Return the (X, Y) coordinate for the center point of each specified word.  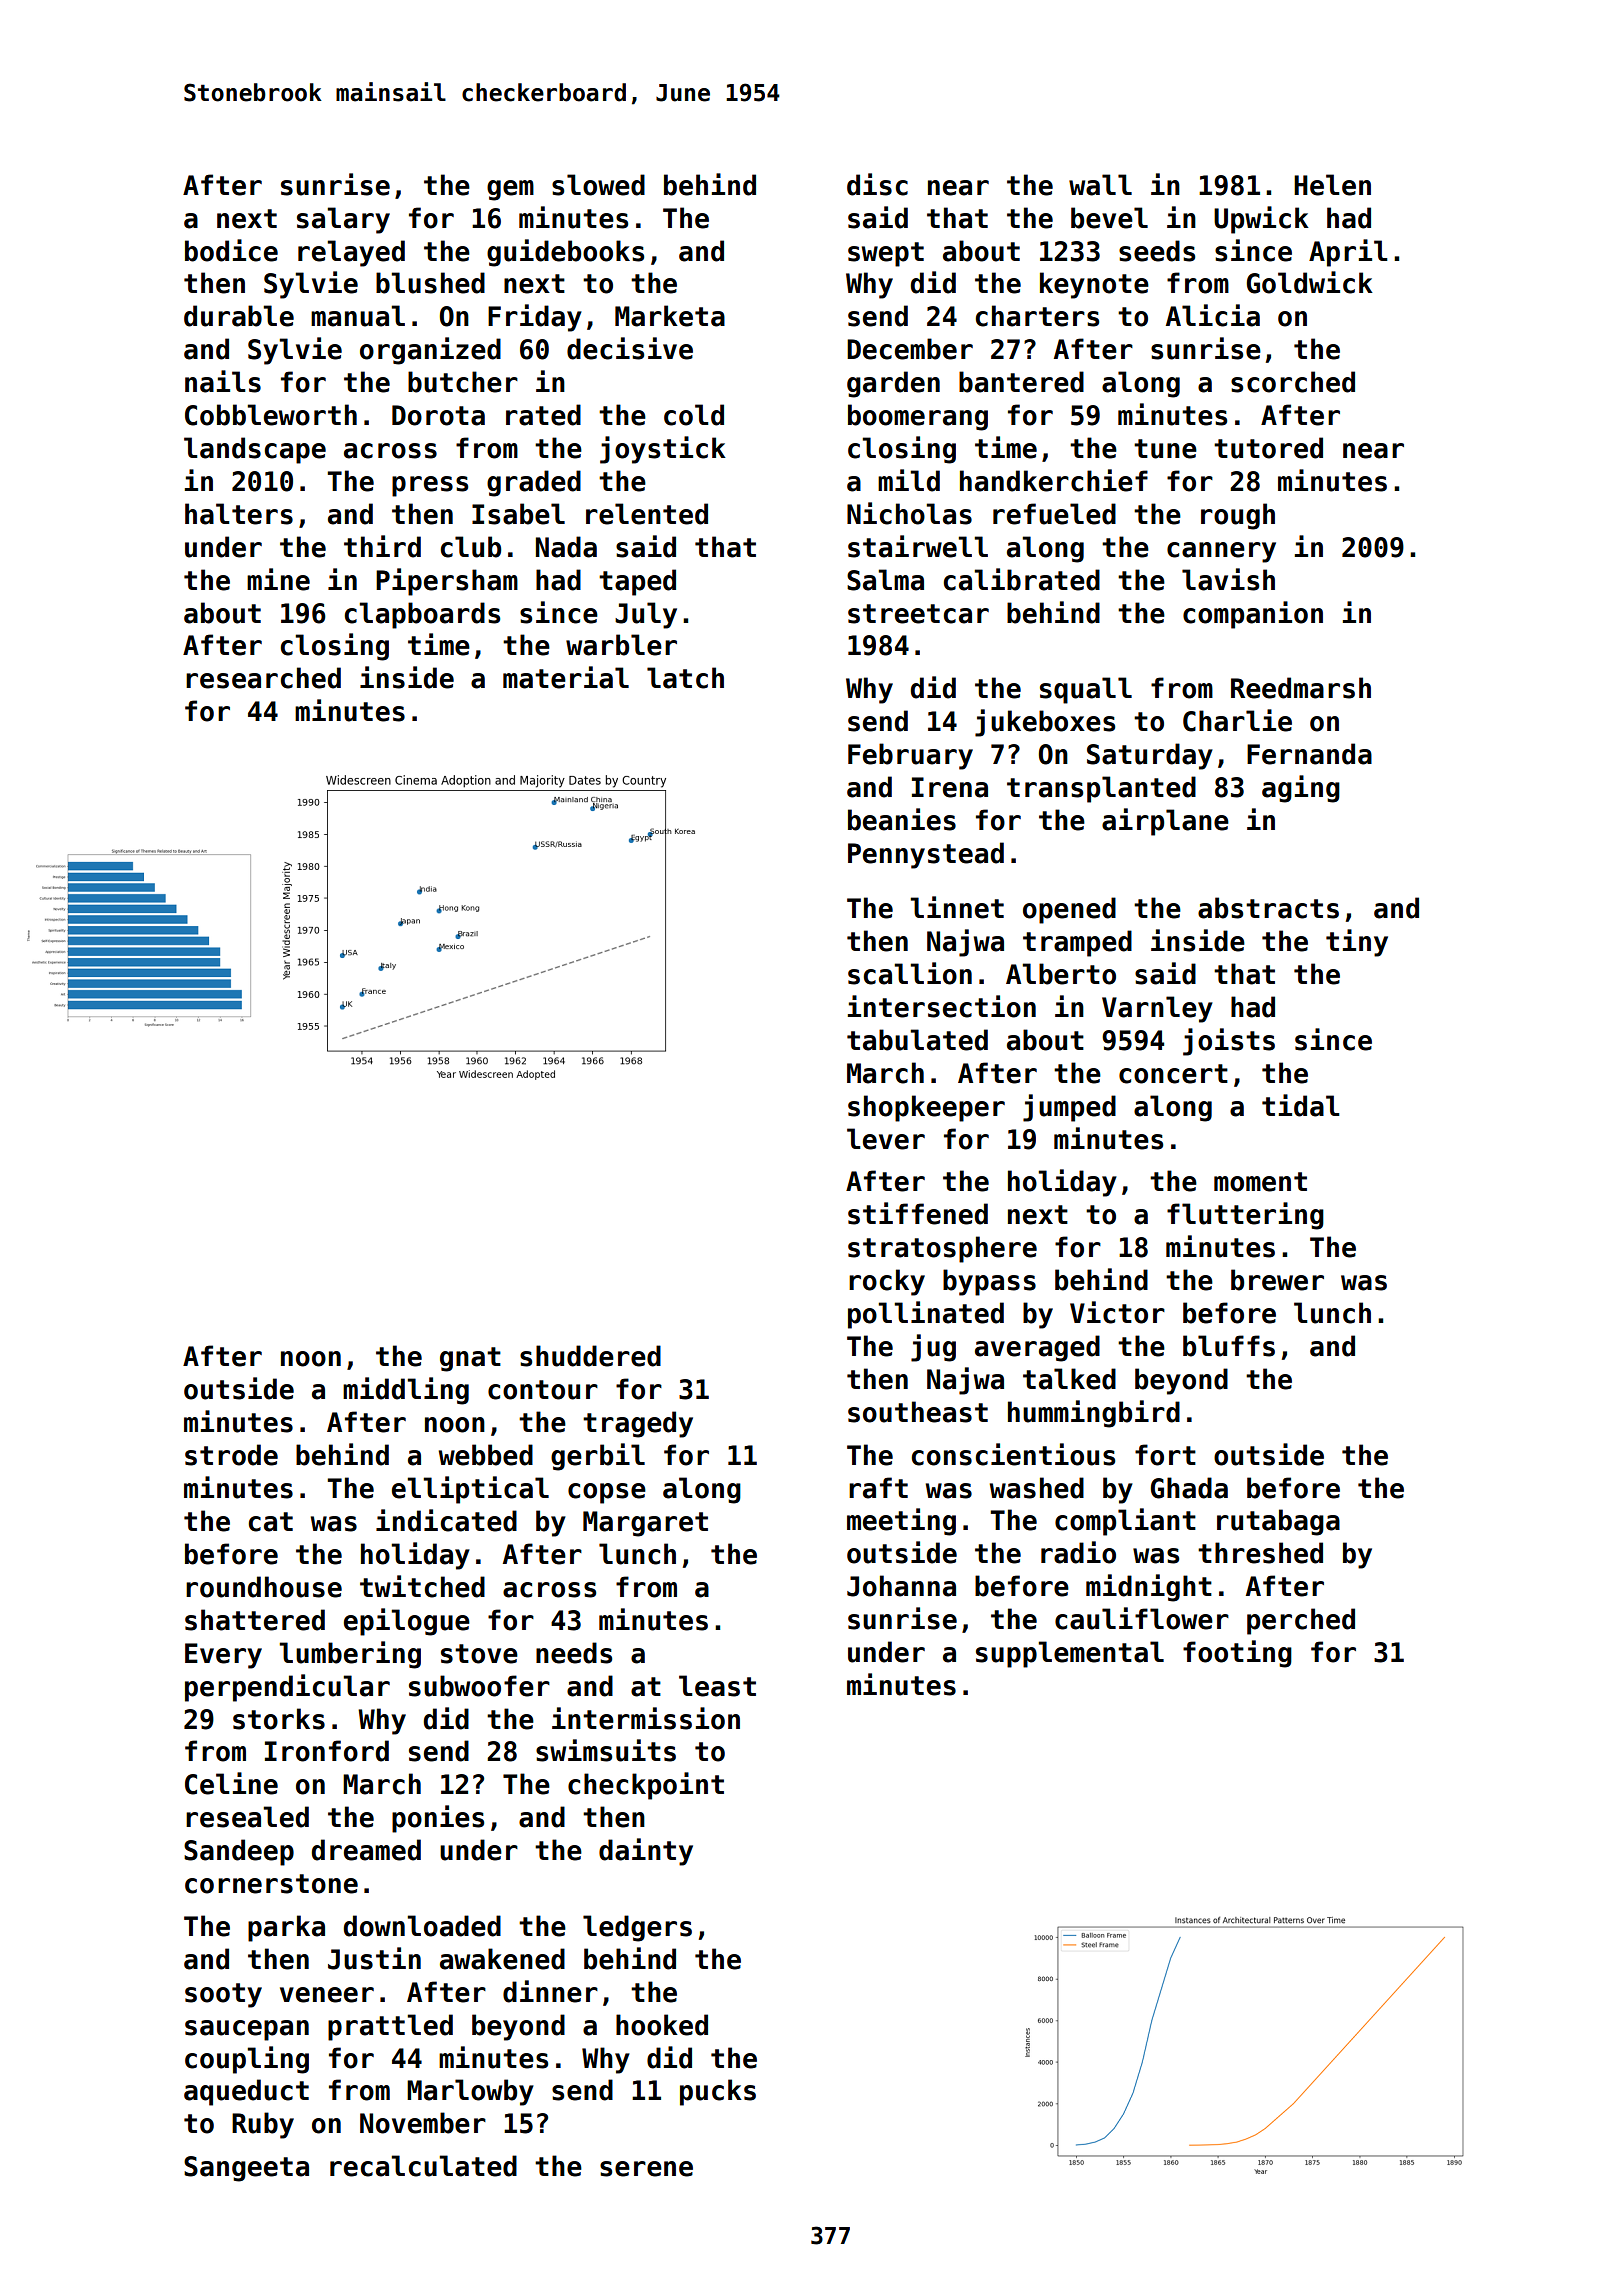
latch (685, 678)
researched (263, 678)
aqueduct (246, 2092)
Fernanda (1309, 754)
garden (893, 384)
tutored (1268, 448)
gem (510, 190)
